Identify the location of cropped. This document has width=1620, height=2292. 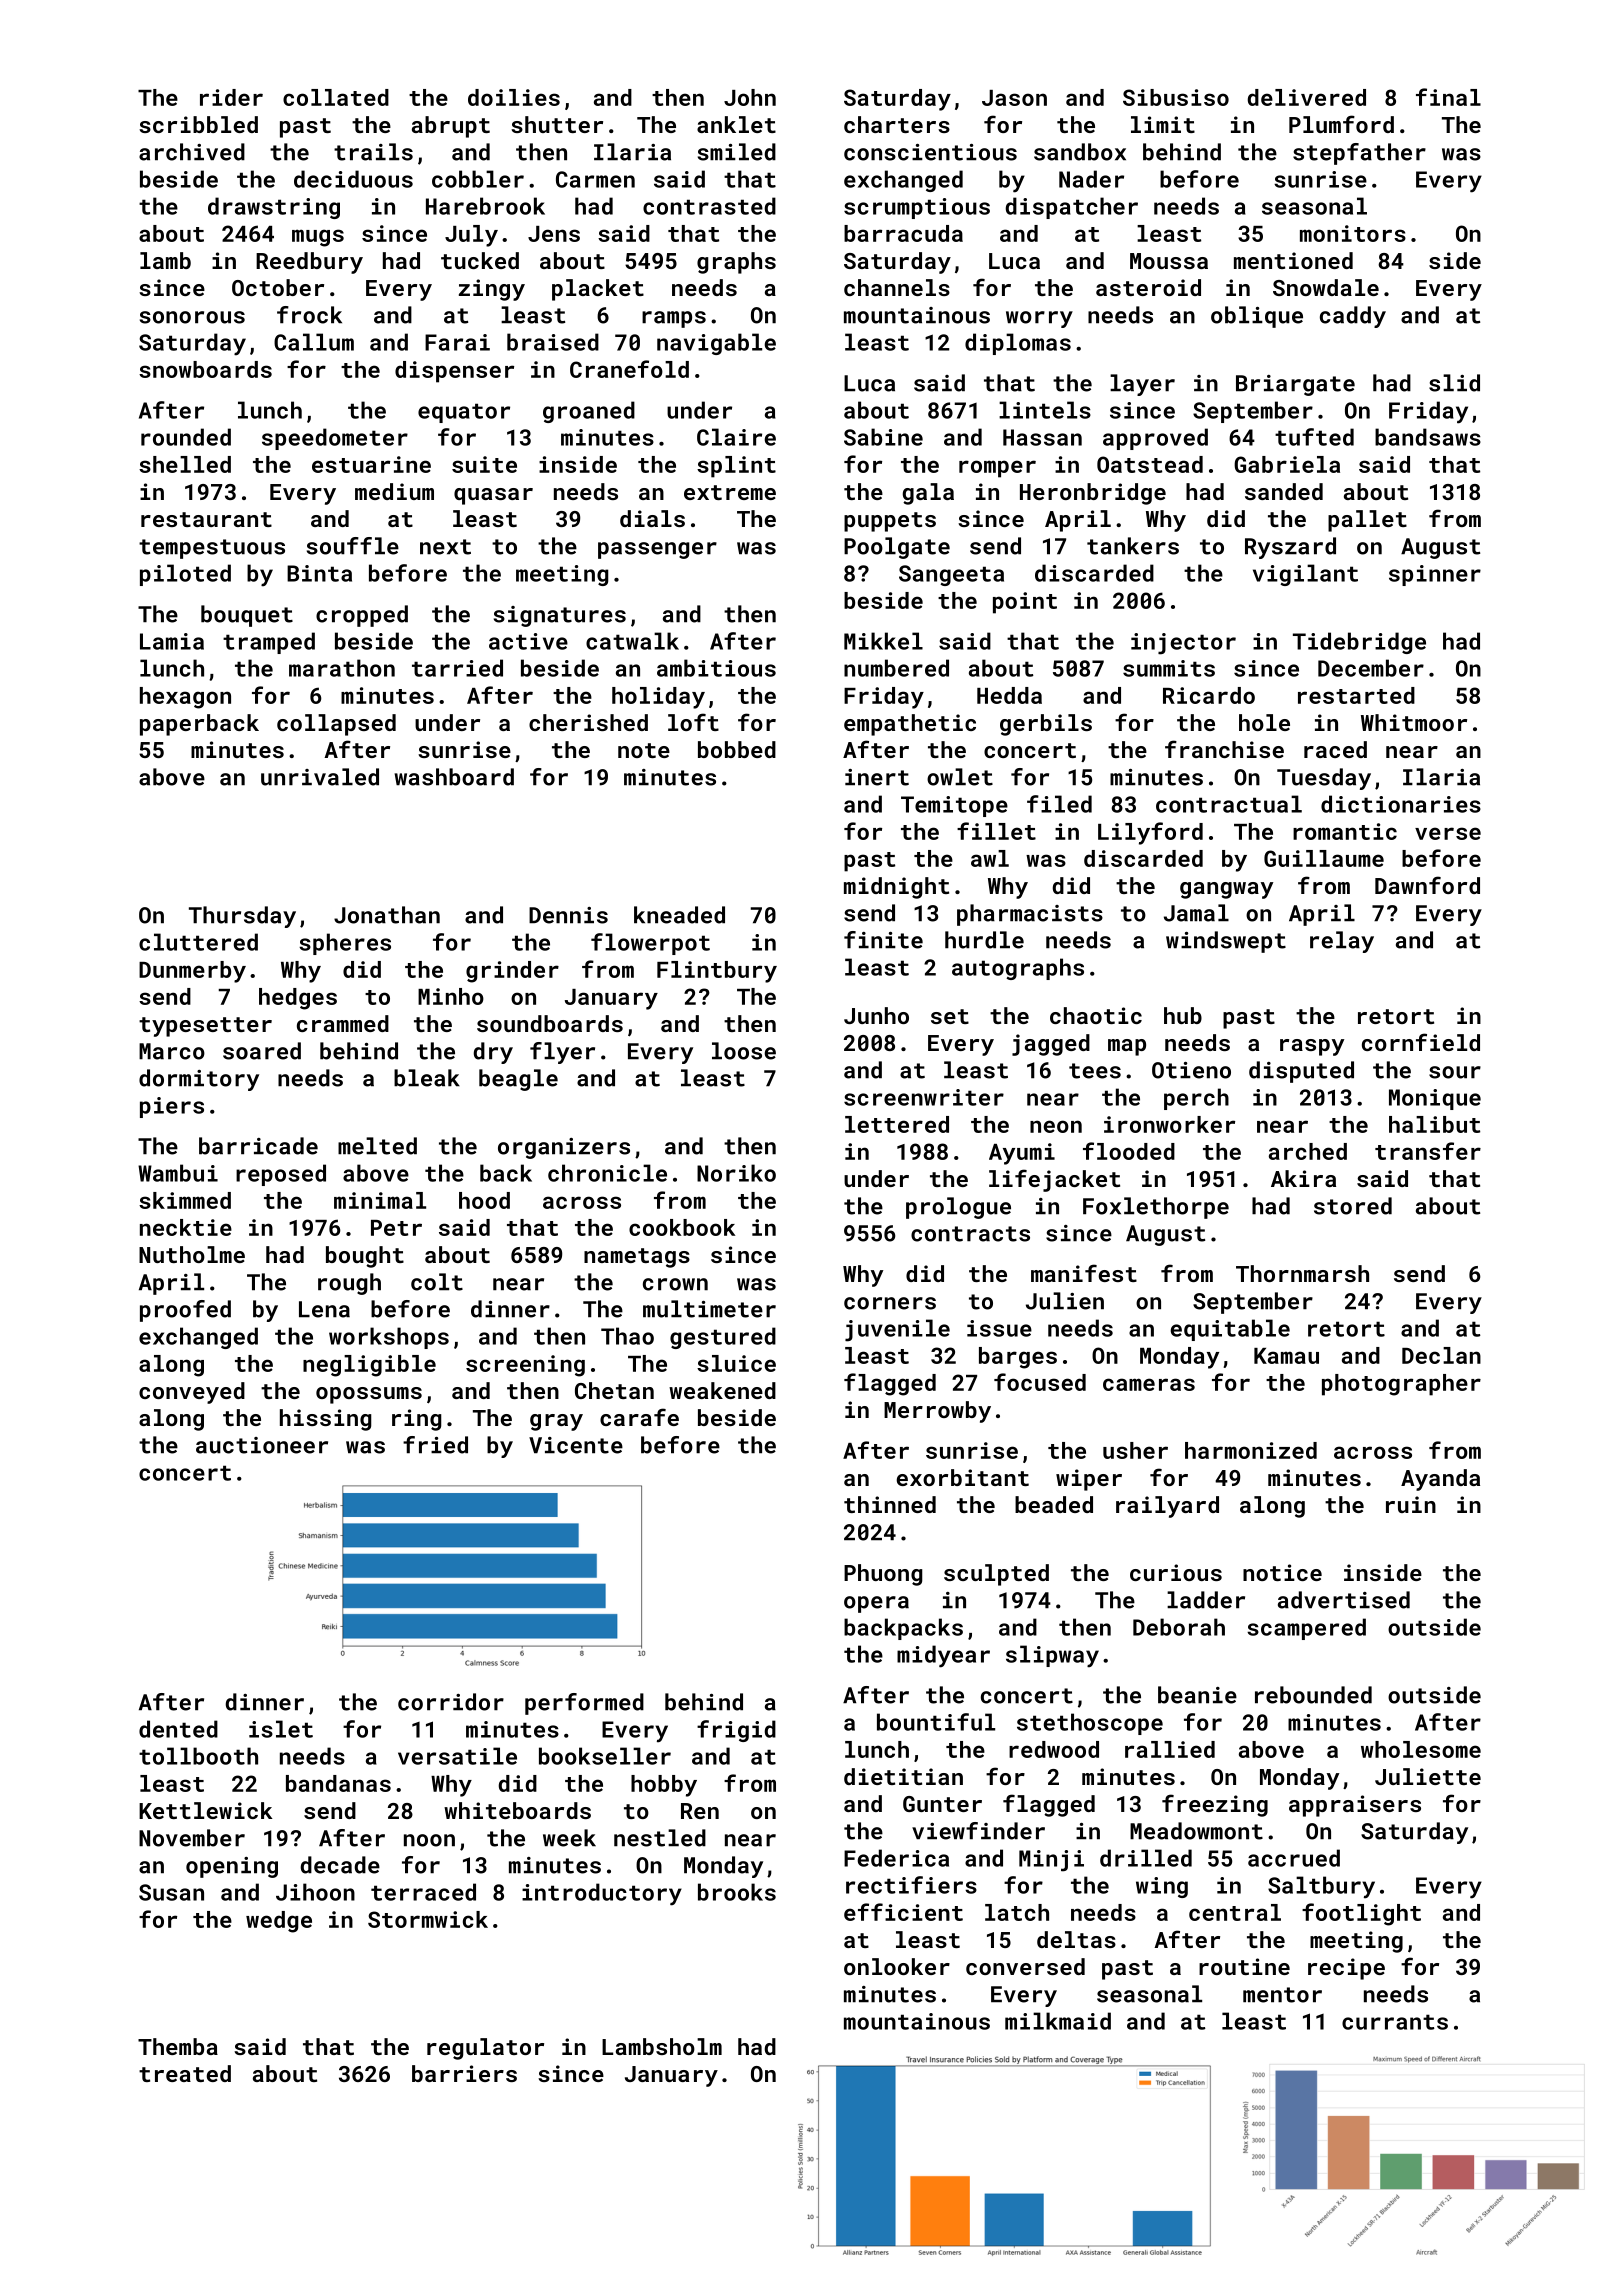
(362, 616).
